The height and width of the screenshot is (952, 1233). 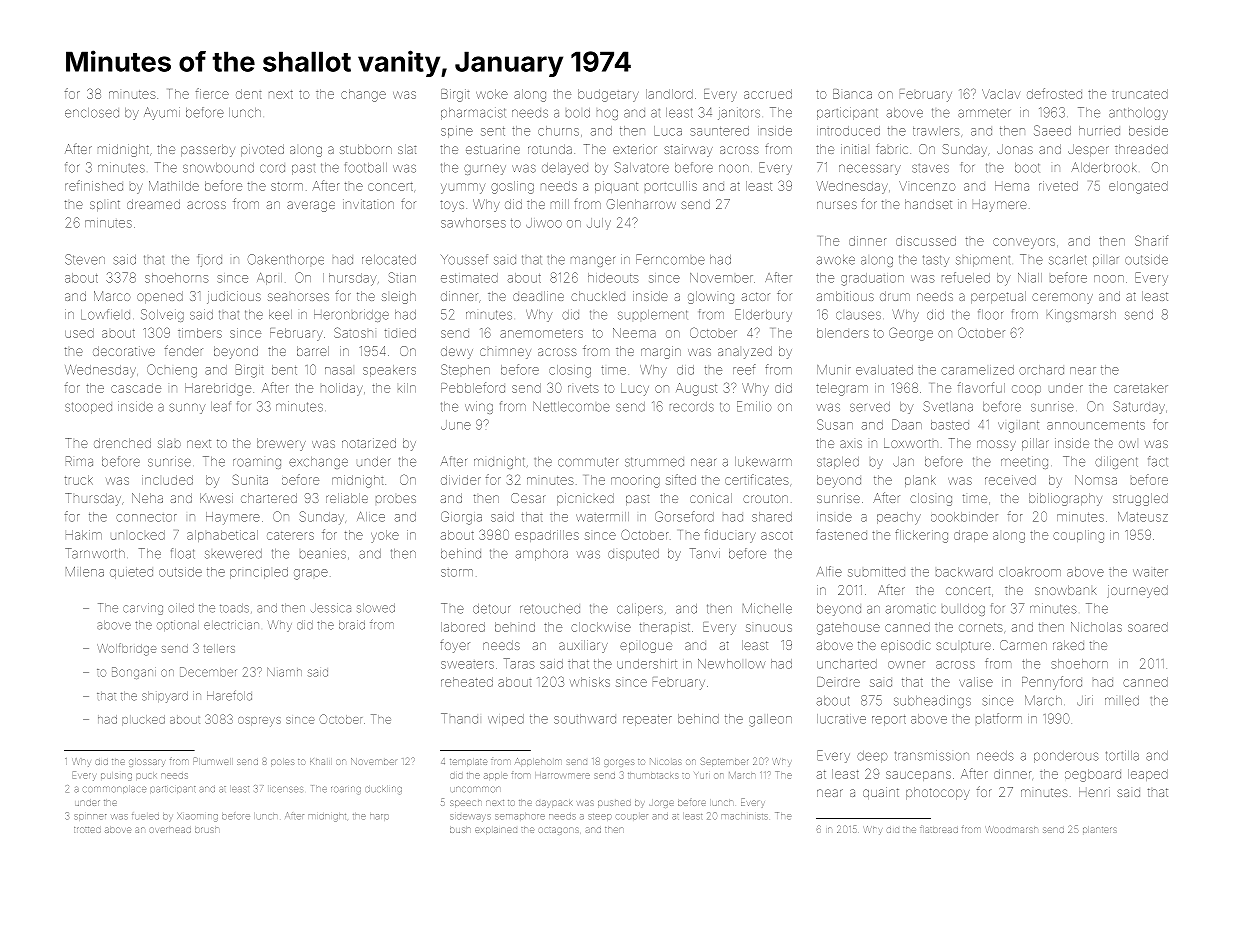 What do you see at coordinates (284, 672) in the screenshot?
I see `Niamh` at bounding box center [284, 672].
